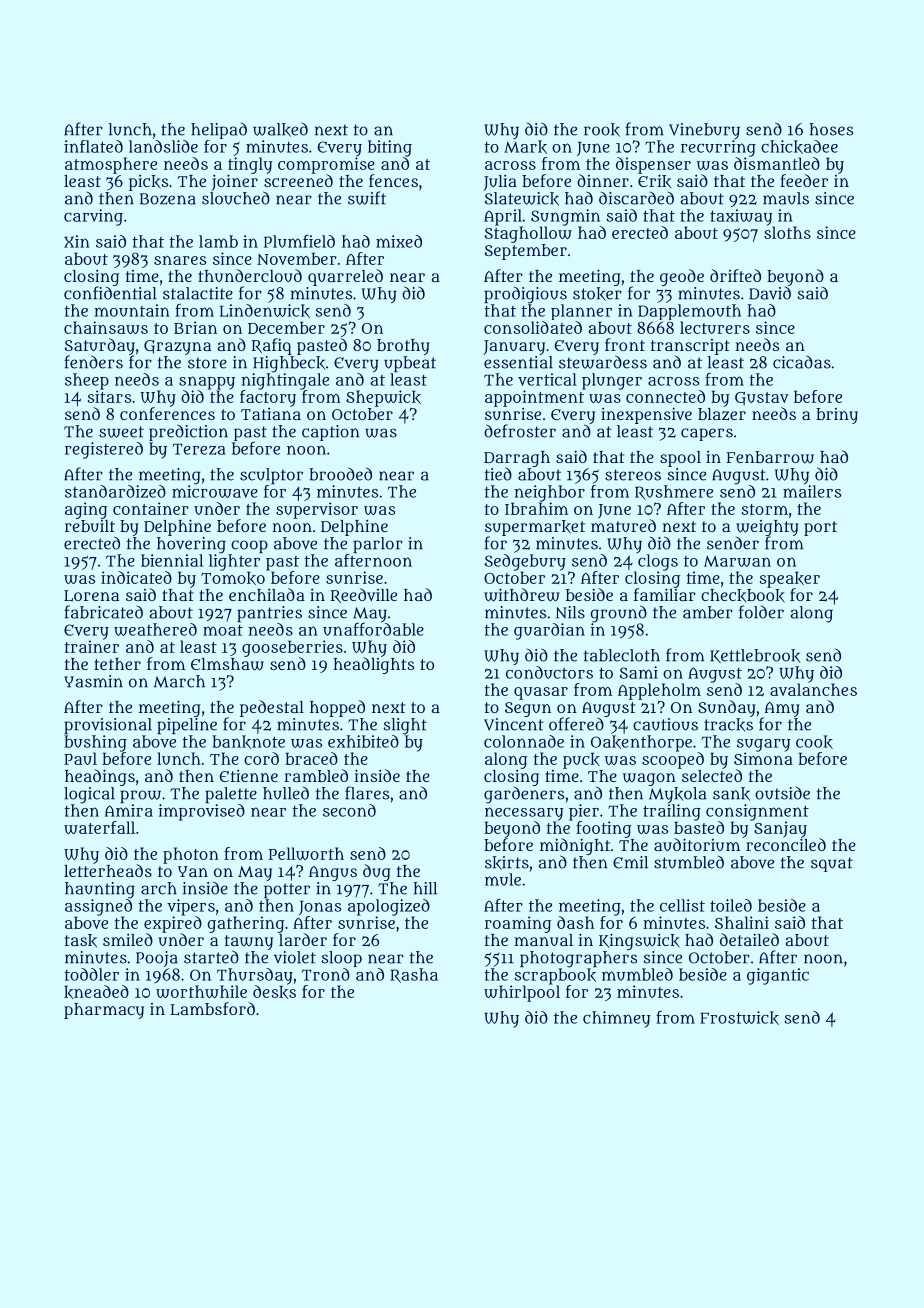  I want to click on Rasha, so click(414, 975).
